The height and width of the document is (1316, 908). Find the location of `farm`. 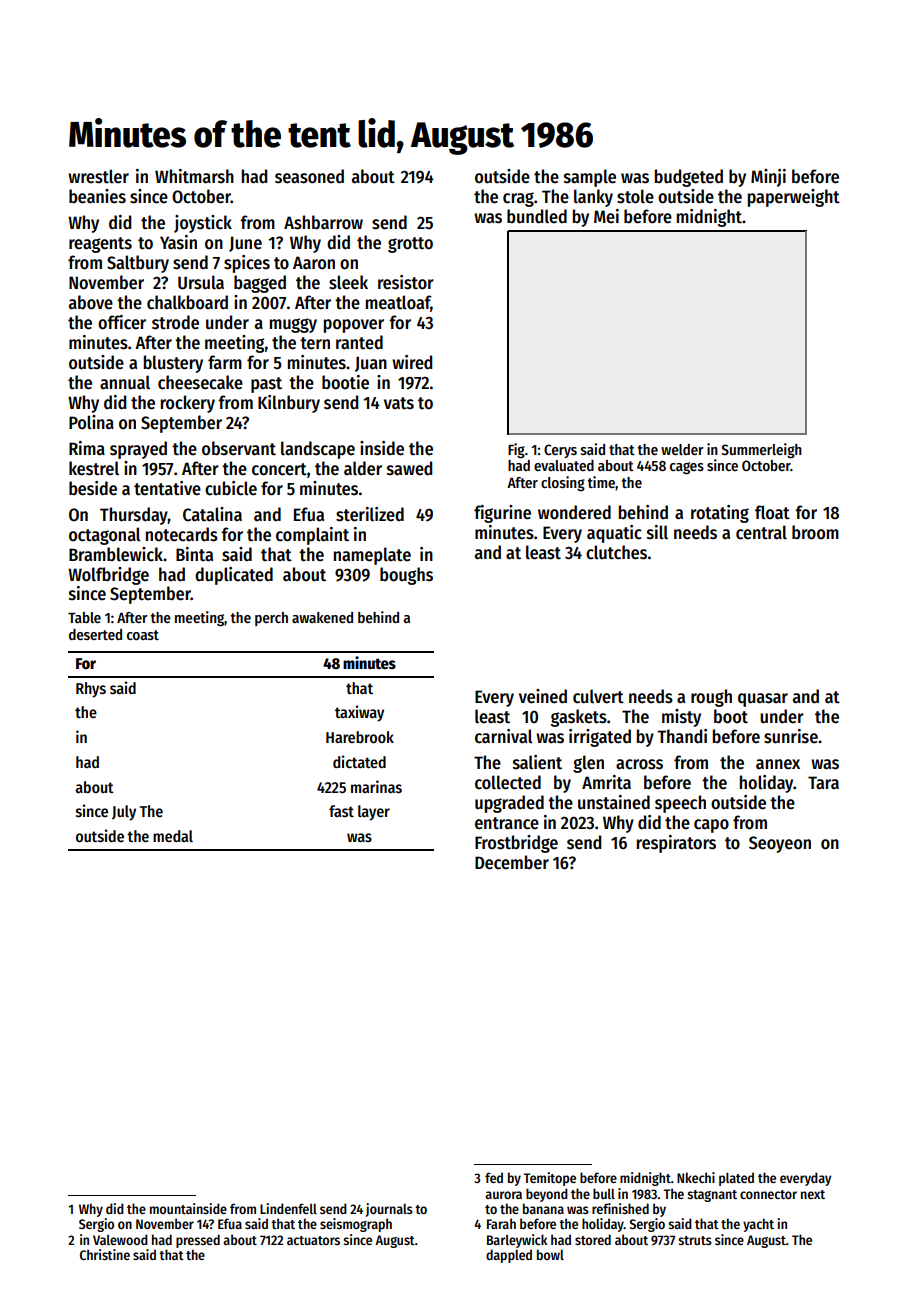

farm is located at coordinates (225, 362).
